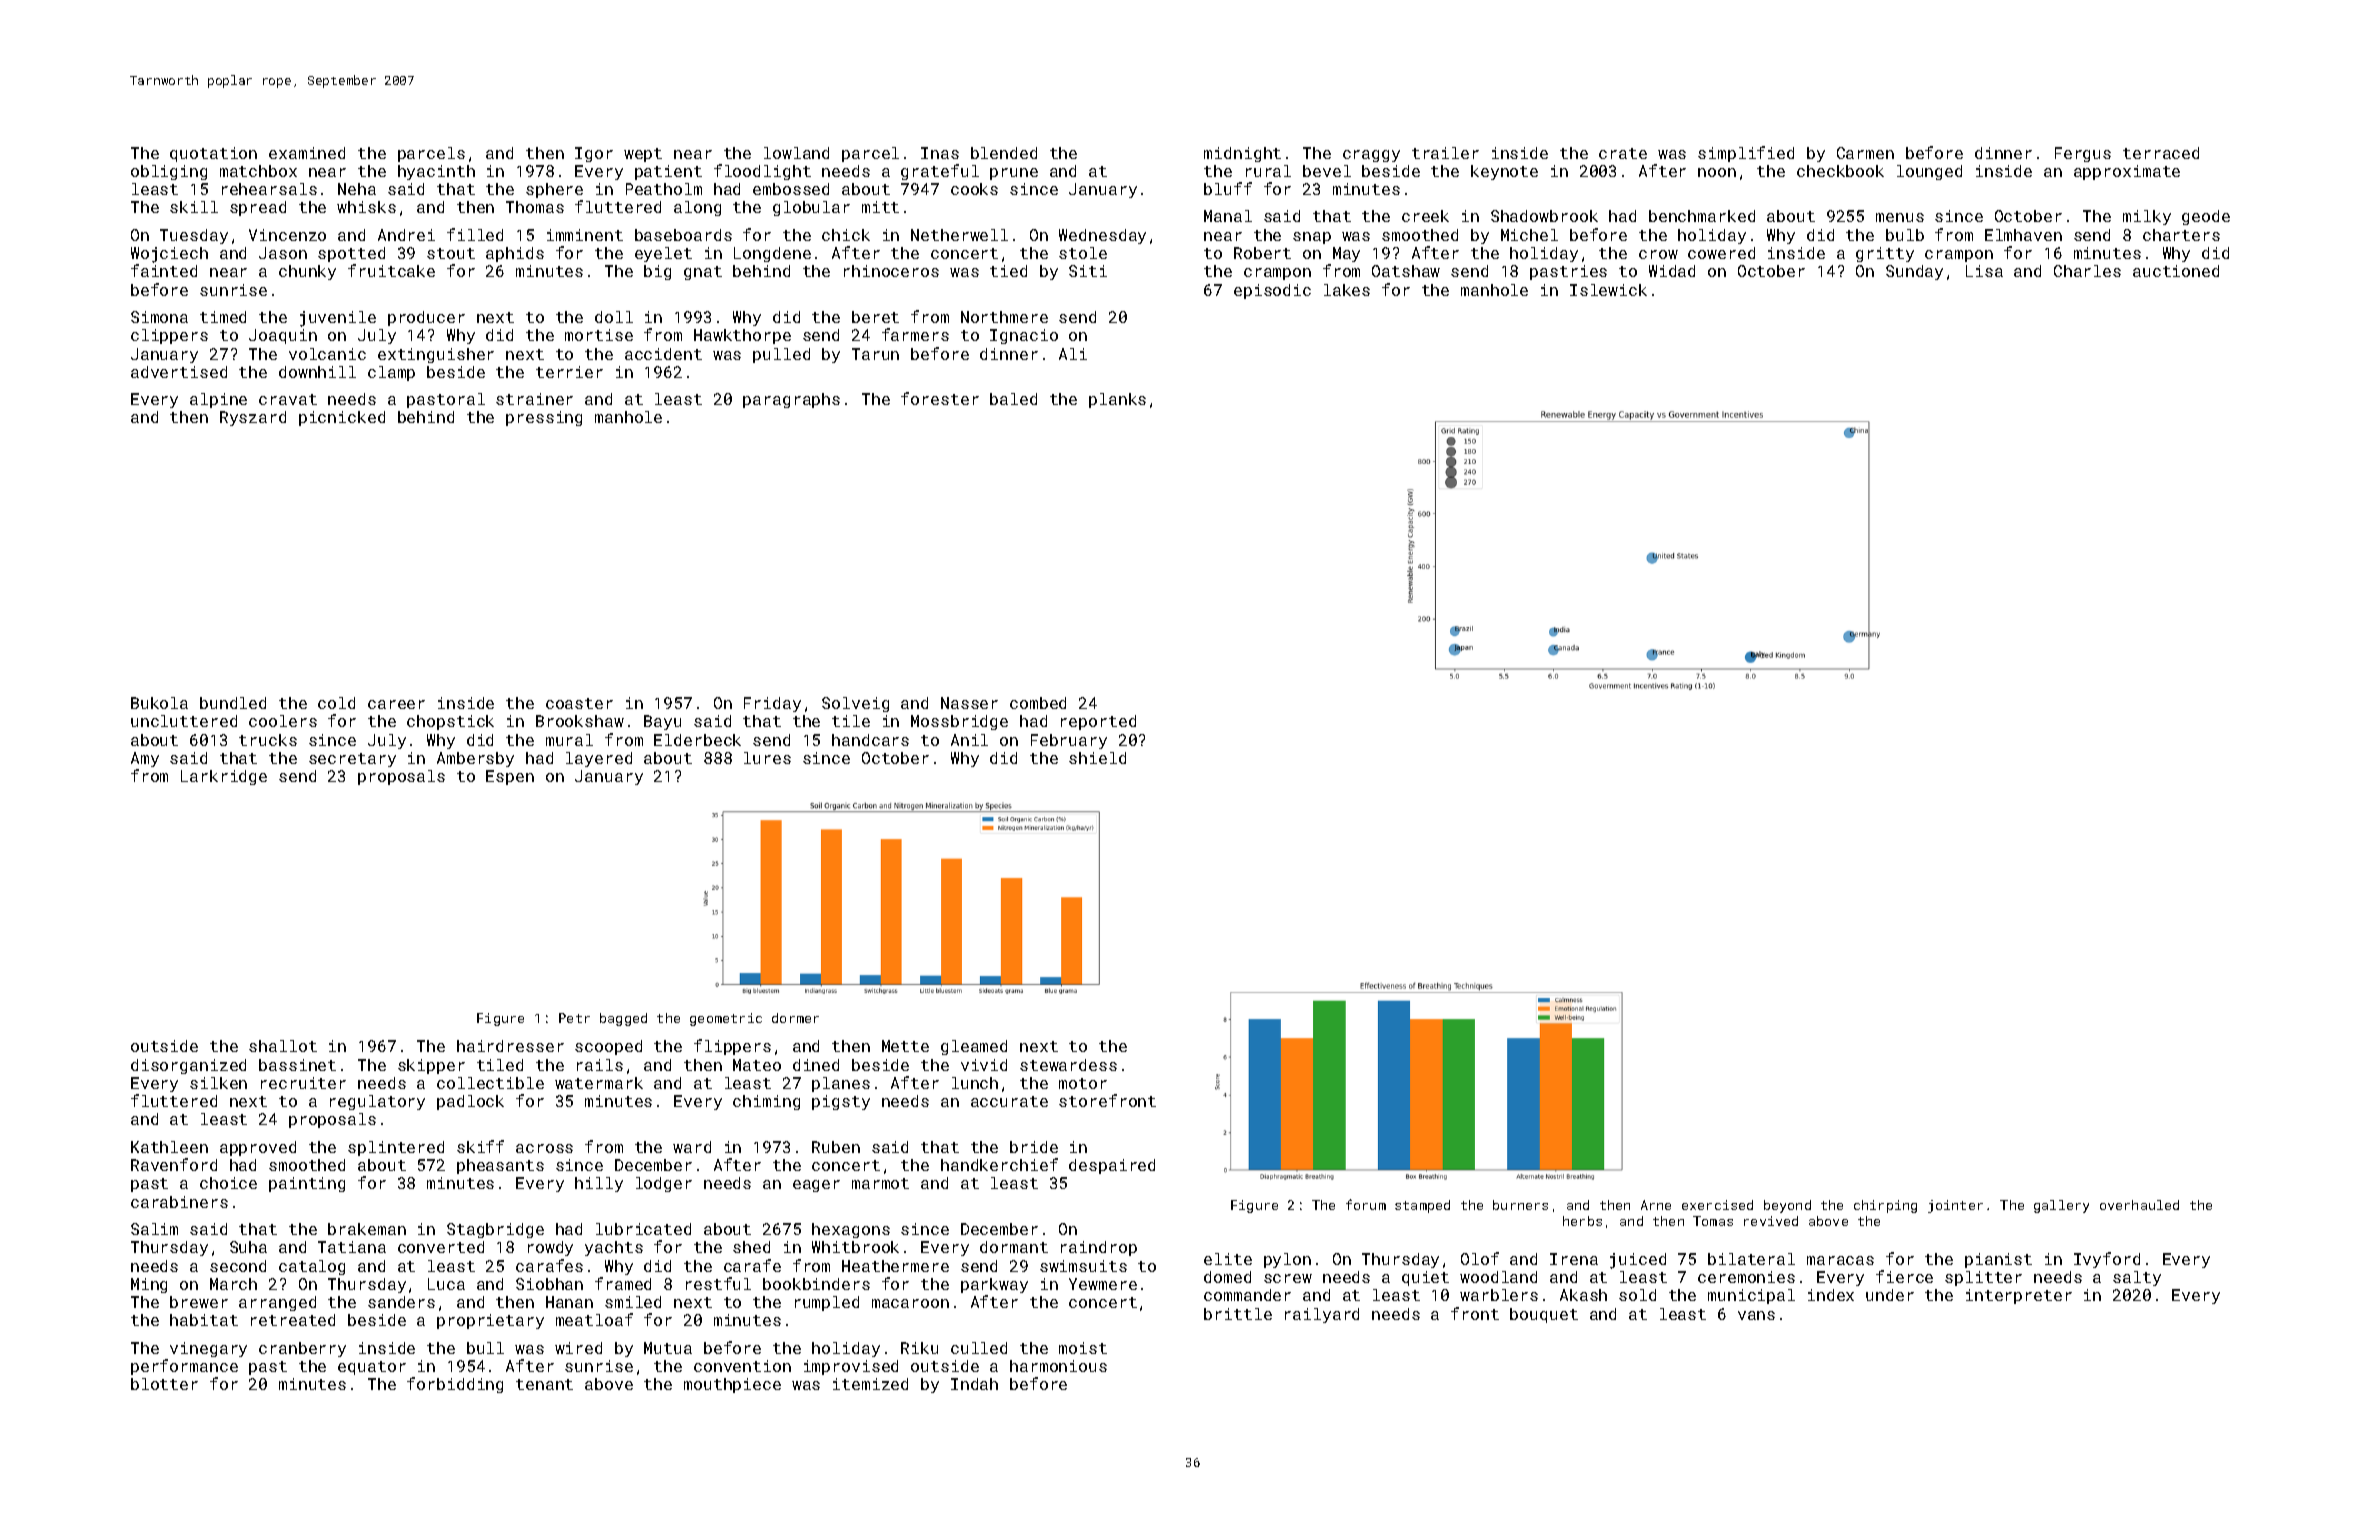  What do you see at coordinates (1608, 290) in the screenshot?
I see `Islewick` at bounding box center [1608, 290].
